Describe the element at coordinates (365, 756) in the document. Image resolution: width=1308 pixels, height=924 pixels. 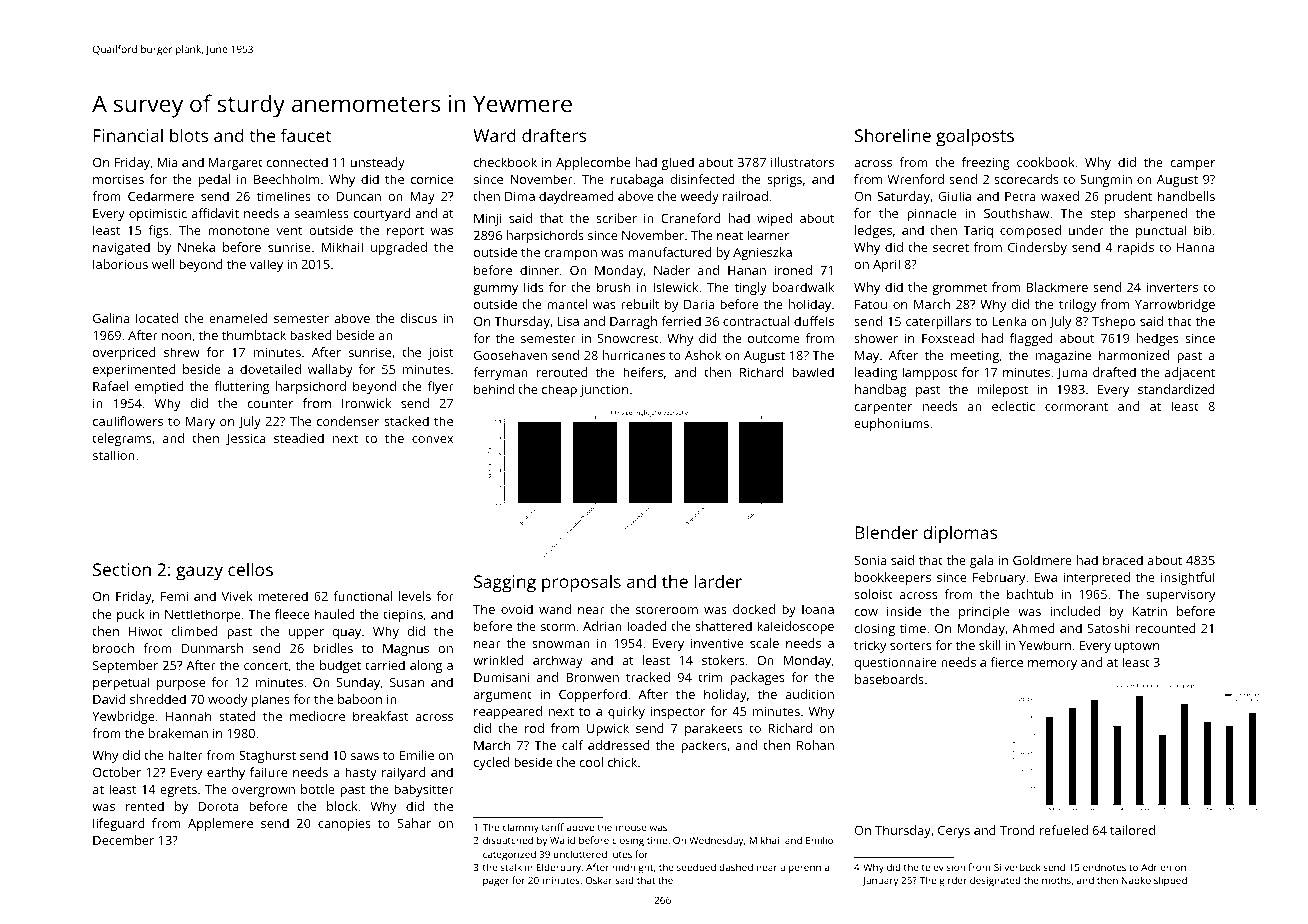
I see `saws` at that location.
